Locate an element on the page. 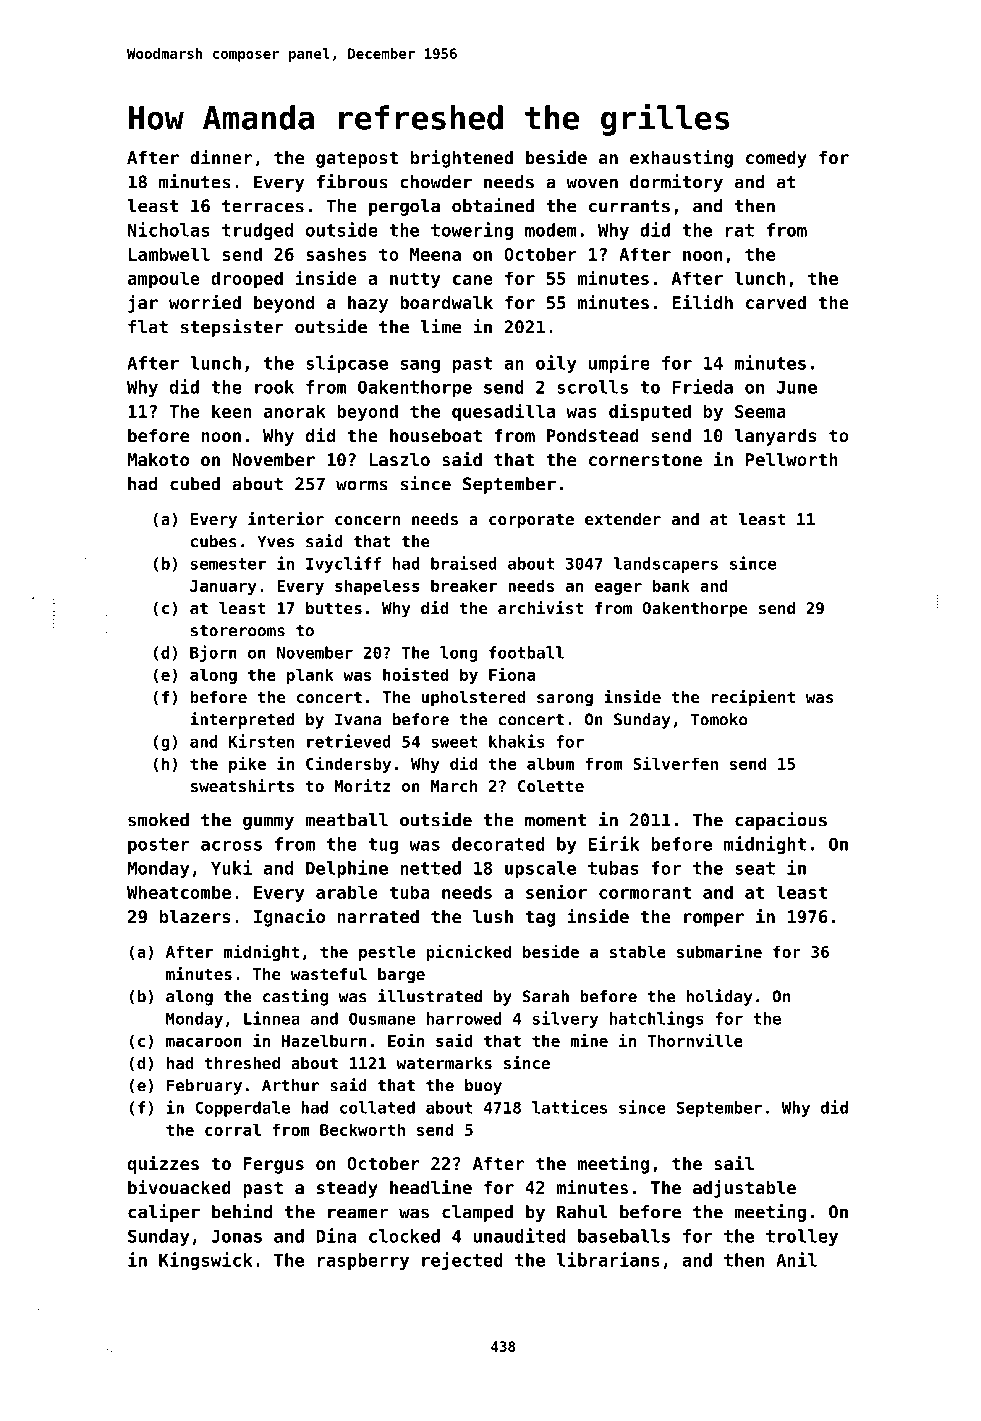 This page has width=981, height=1421. gatepost is located at coordinates (357, 160).
